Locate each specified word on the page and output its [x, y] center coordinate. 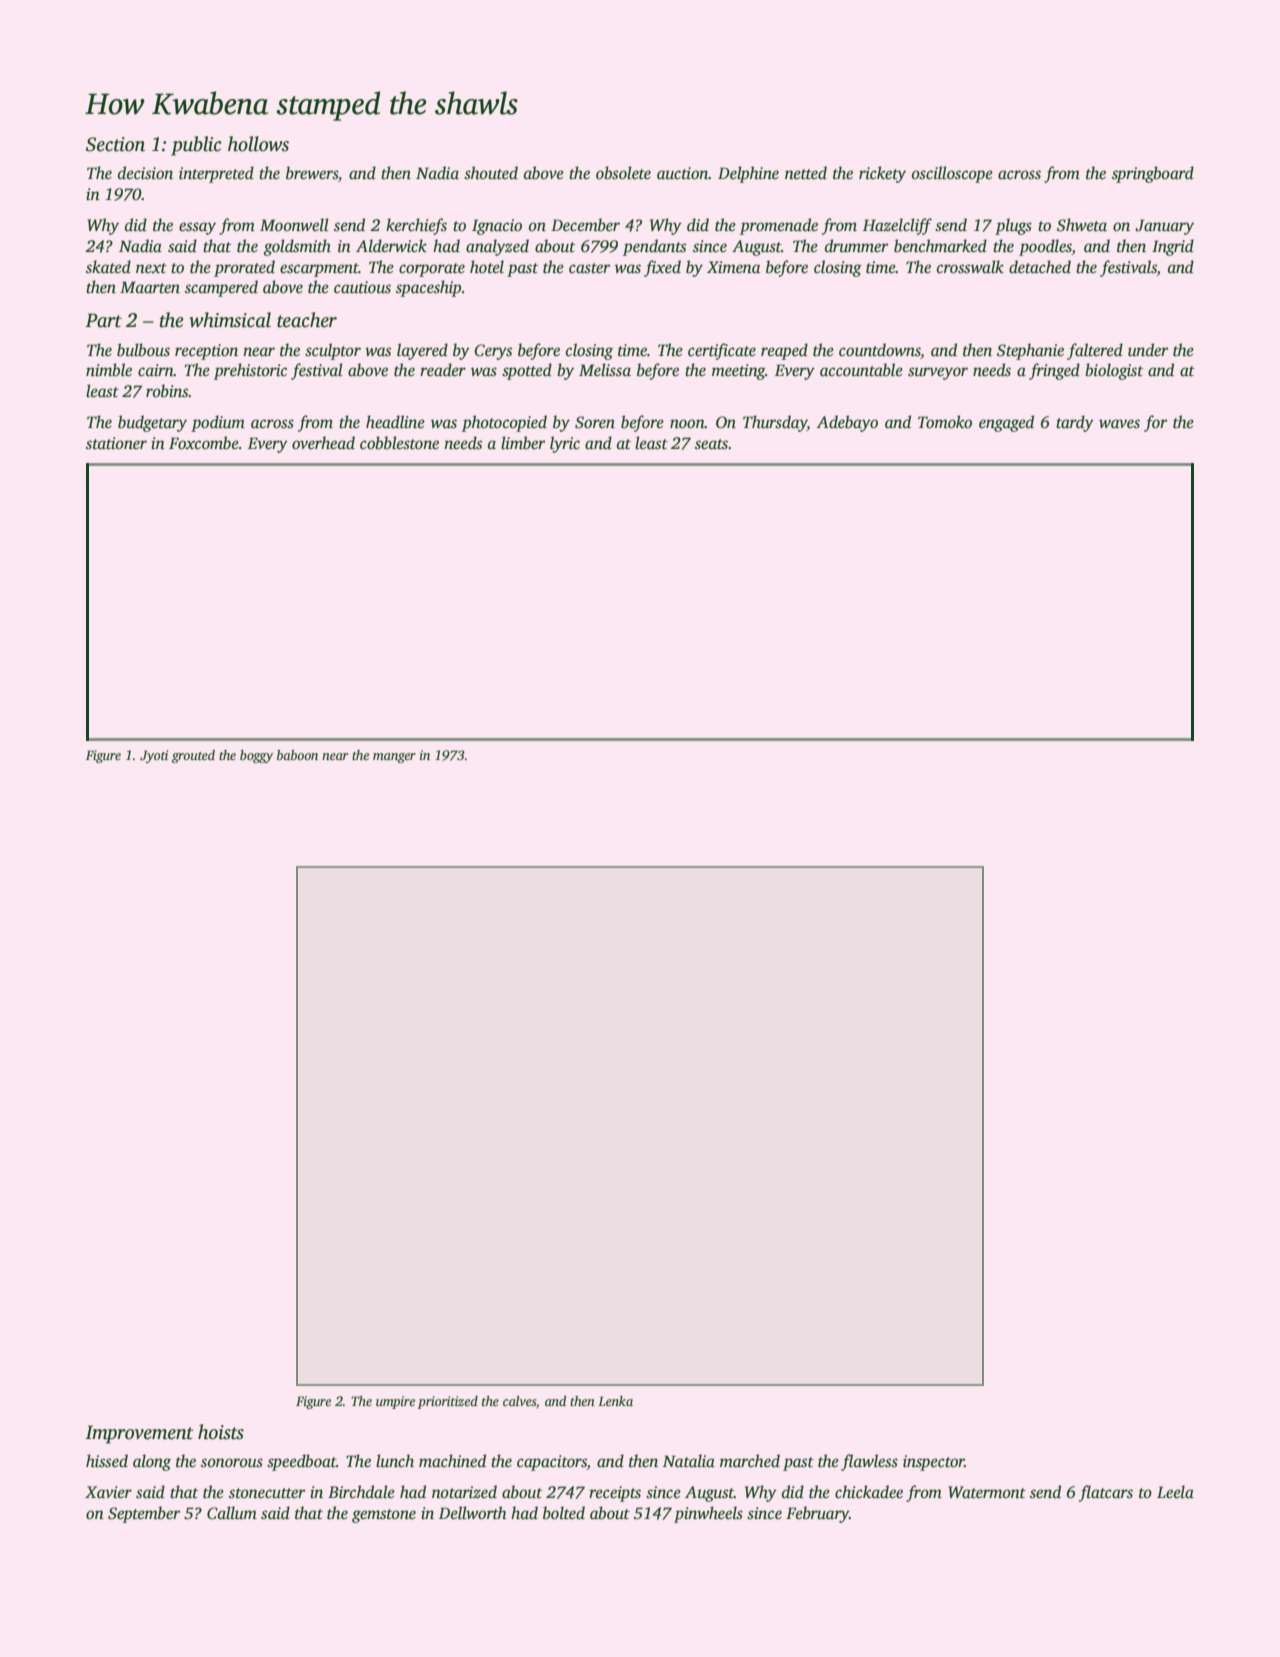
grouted [193, 756]
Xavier [108, 1492]
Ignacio [497, 227]
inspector [934, 1463]
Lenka [615, 1401]
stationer [116, 443]
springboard [1153, 174]
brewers [312, 173]
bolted [564, 1513]
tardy [1075, 423]
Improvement [139, 1434]
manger [394, 758]
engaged [1006, 423]
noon [687, 424]
